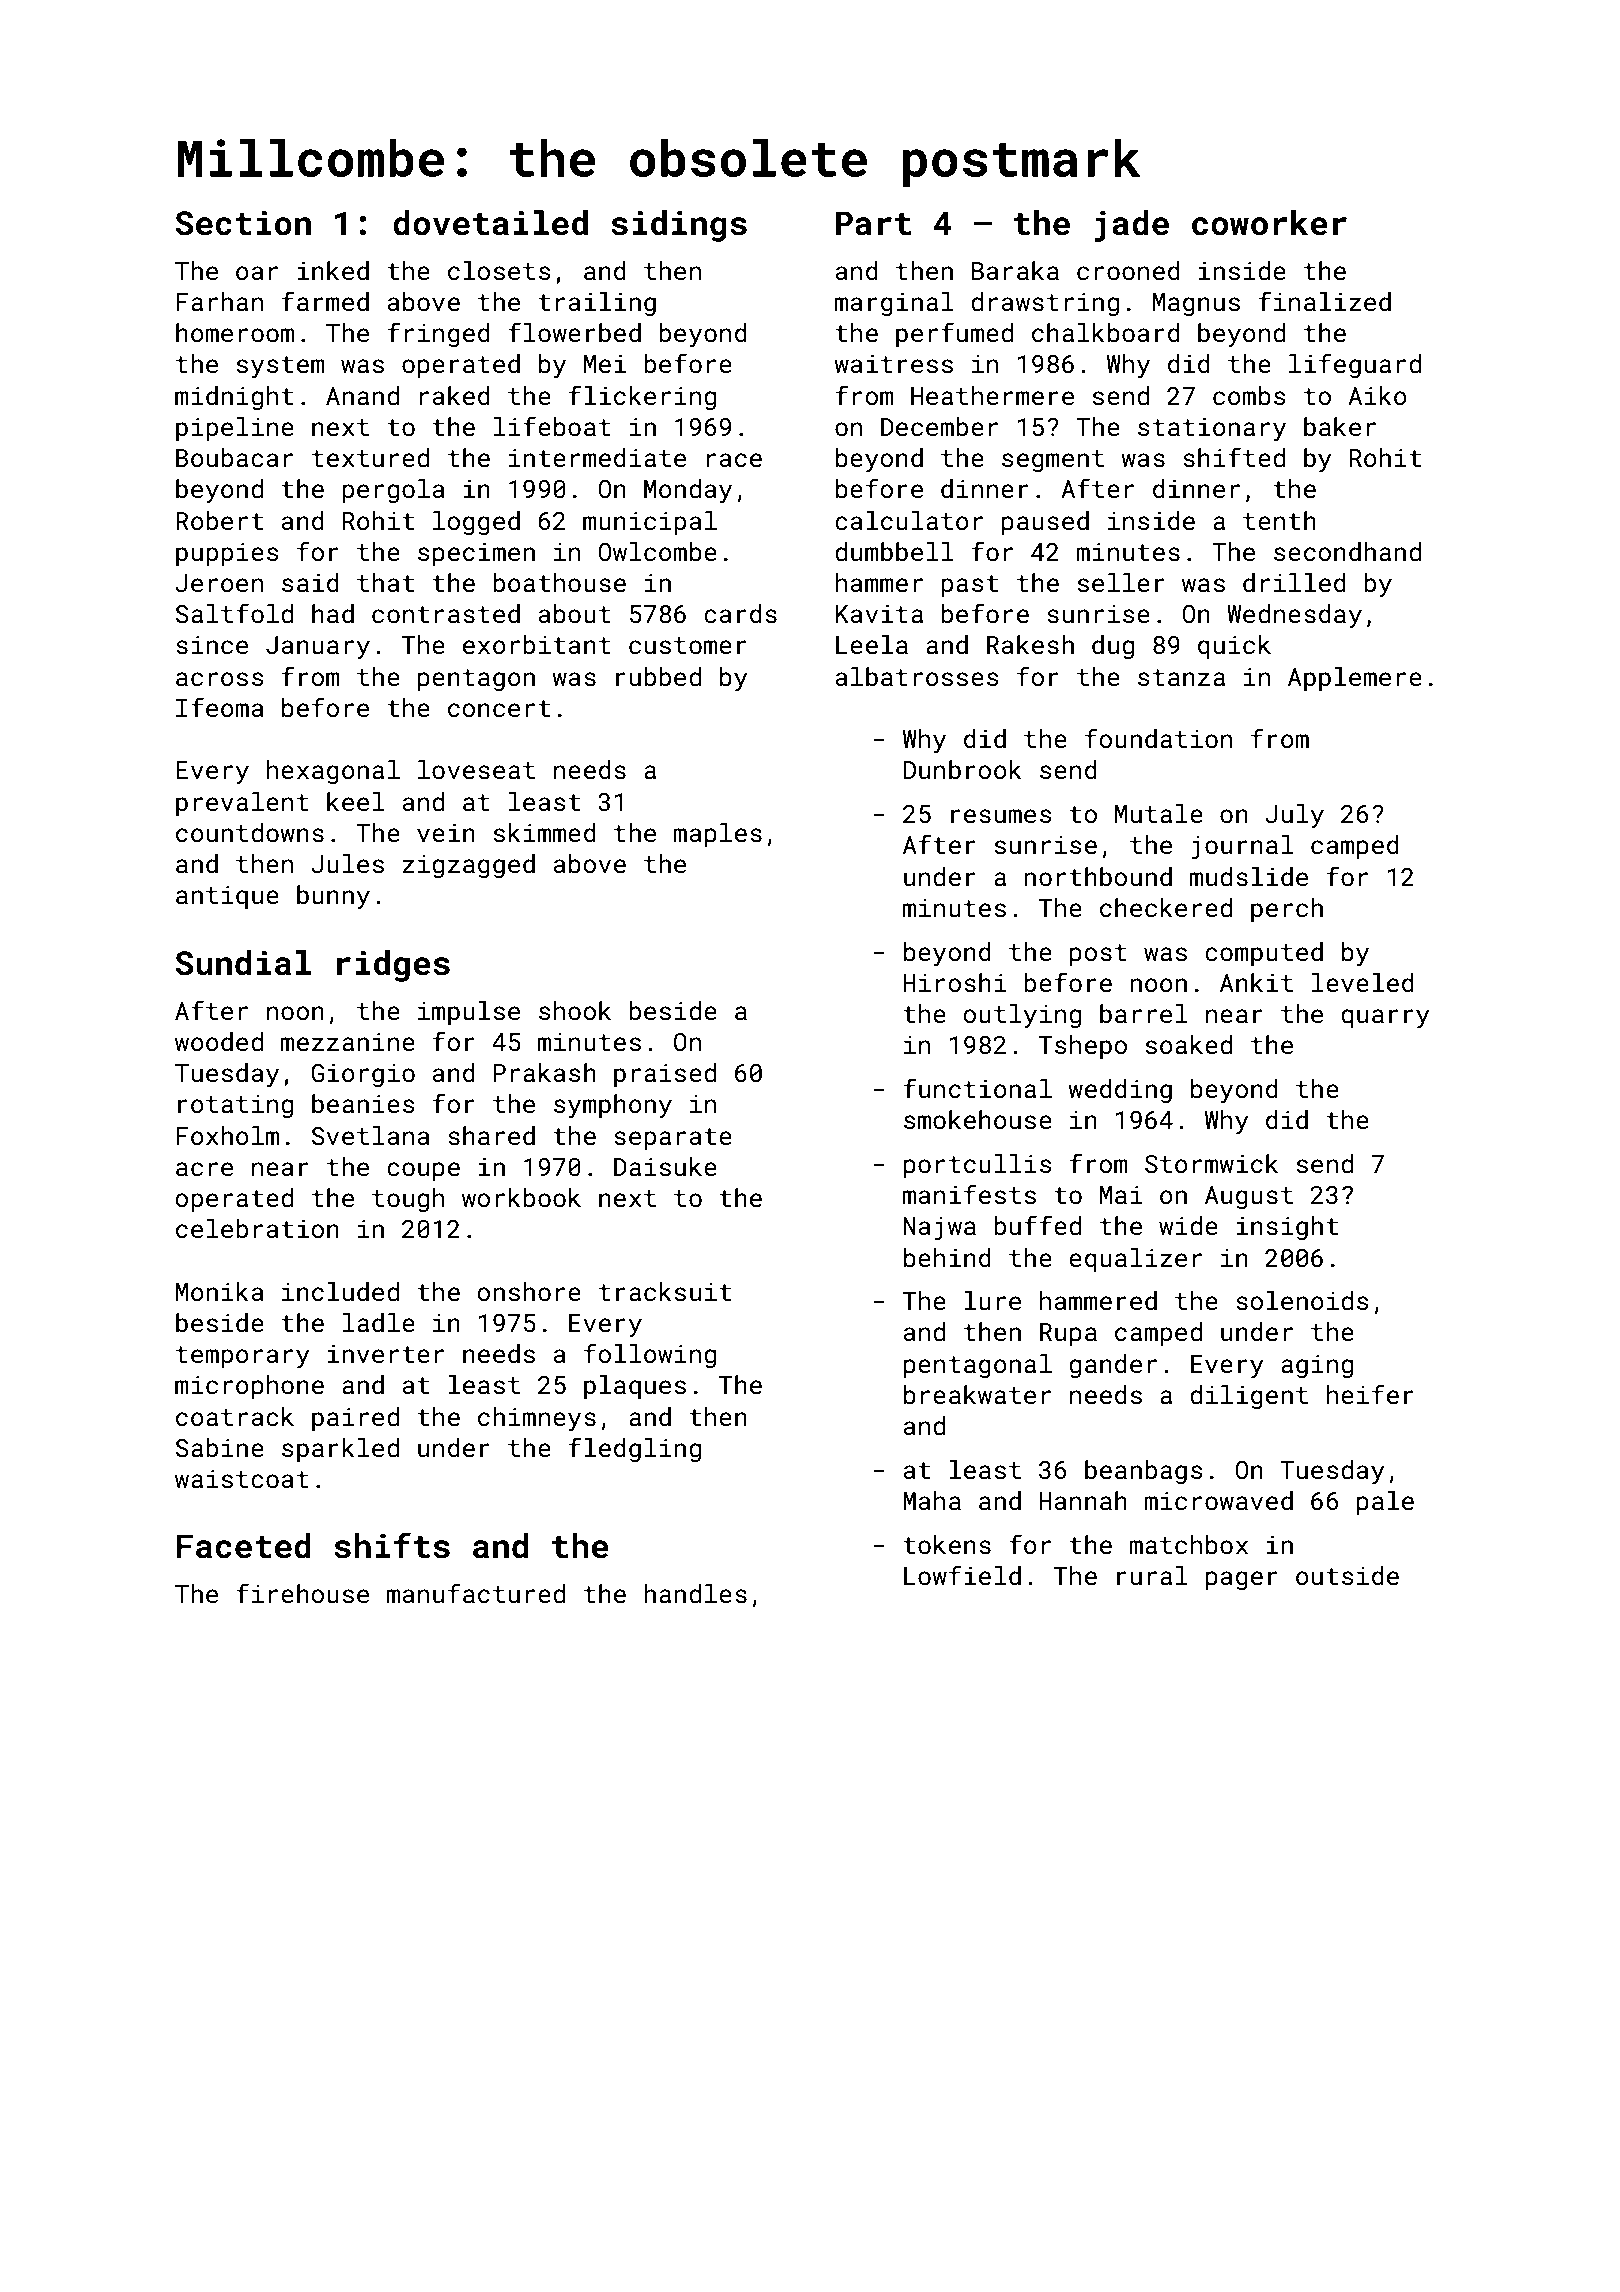 The height and width of the document is (2292, 1620). What do you see at coordinates (893, 364) in the document?
I see `waitress` at bounding box center [893, 364].
